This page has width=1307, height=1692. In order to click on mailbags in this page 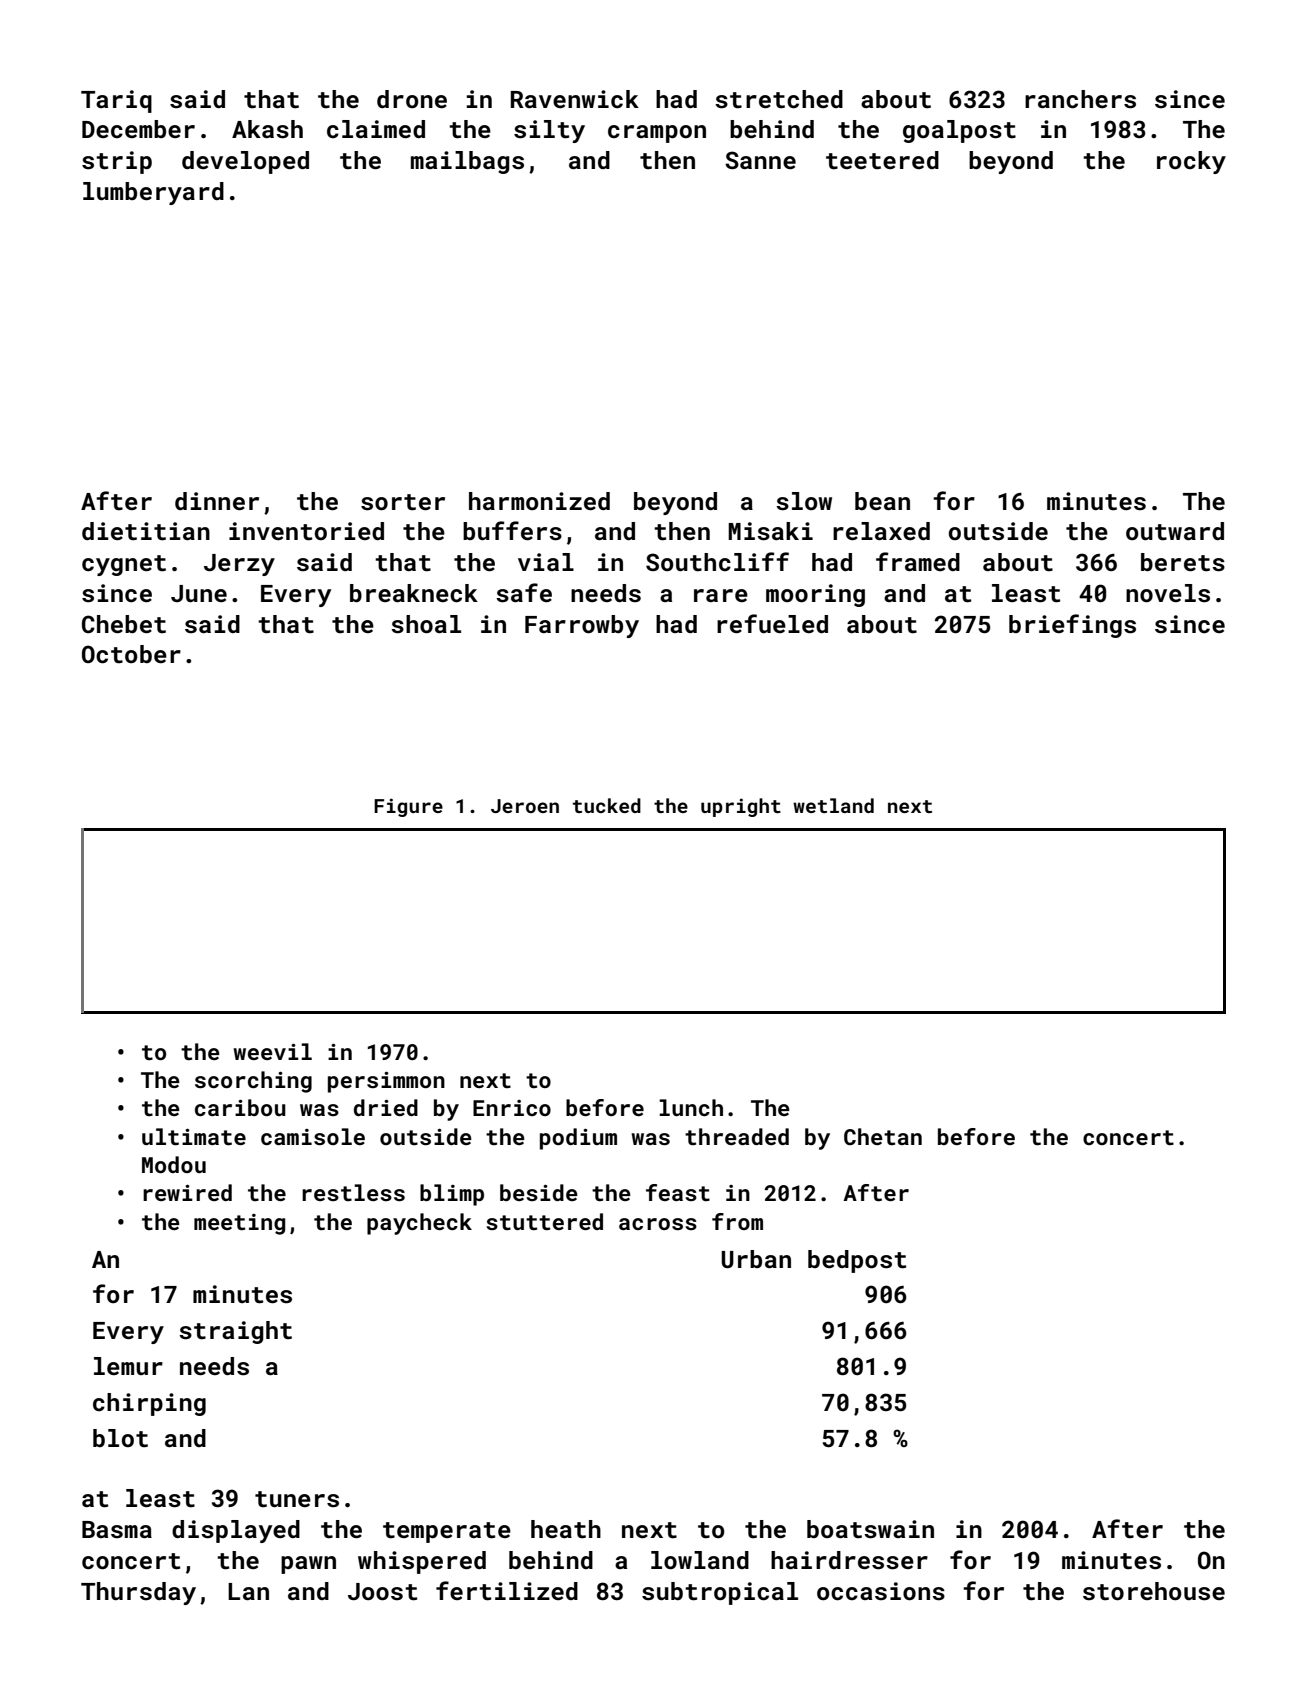, I will do `click(467, 162)`.
